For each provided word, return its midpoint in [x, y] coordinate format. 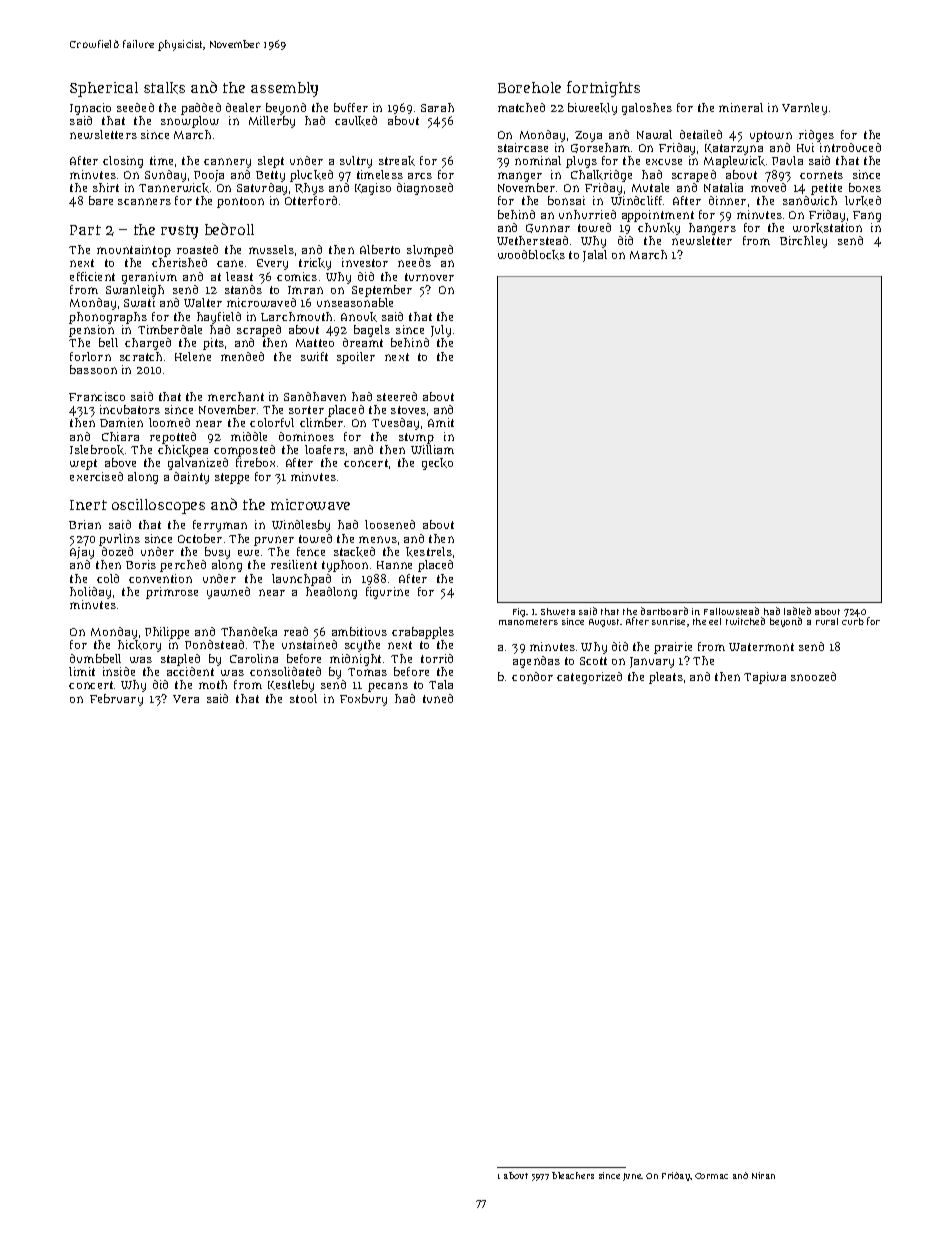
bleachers [573, 1175]
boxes [865, 187]
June [632, 1177]
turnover [429, 277]
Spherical [104, 89]
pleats [666, 678]
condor [532, 676]
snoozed [813, 676]
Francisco [97, 396]
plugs [581, 162]
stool [303, 698]
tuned [438, 698]
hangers [712, 229]
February [116, 700]
